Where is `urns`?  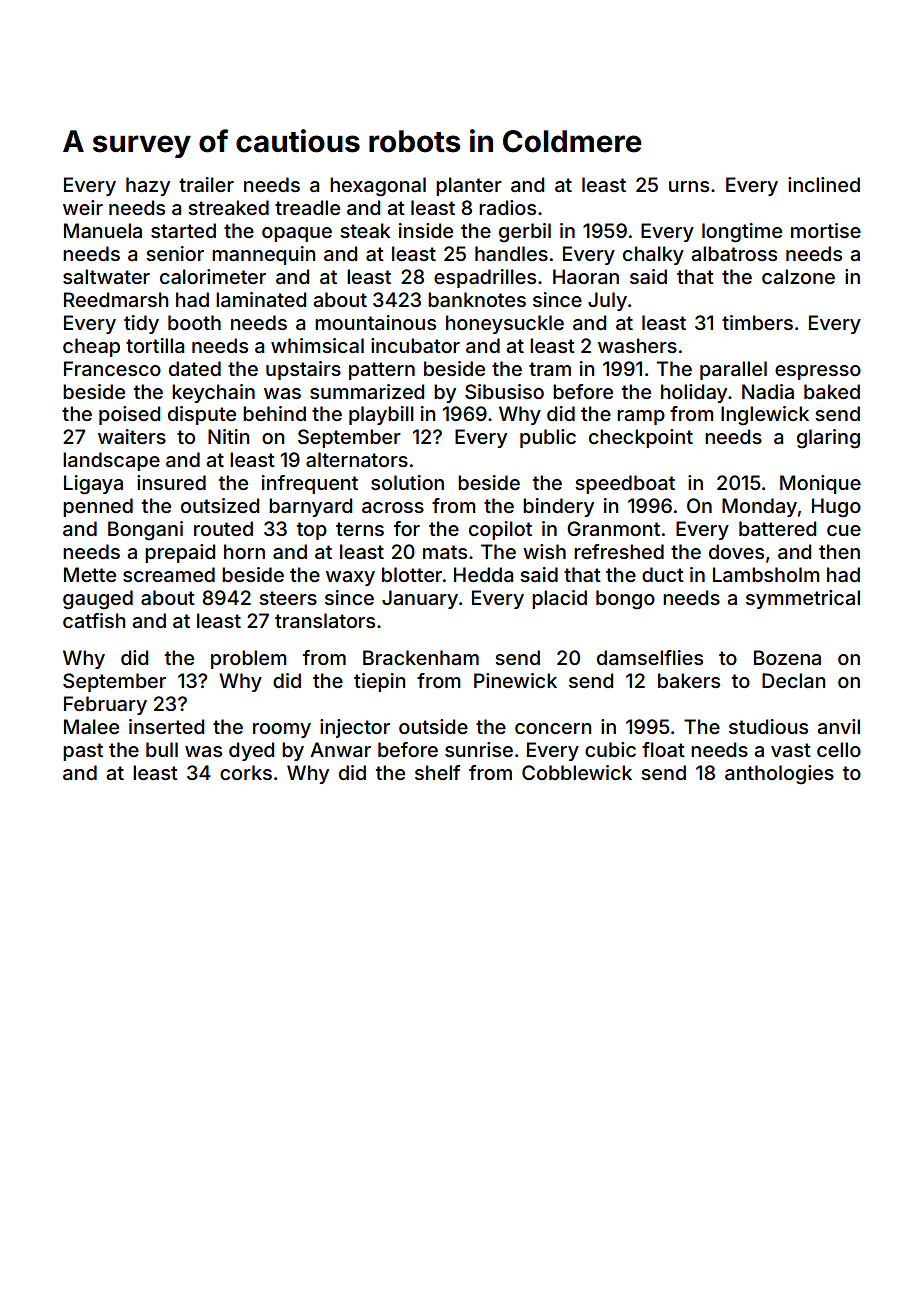 urns is located at coordinates (689, 186).
